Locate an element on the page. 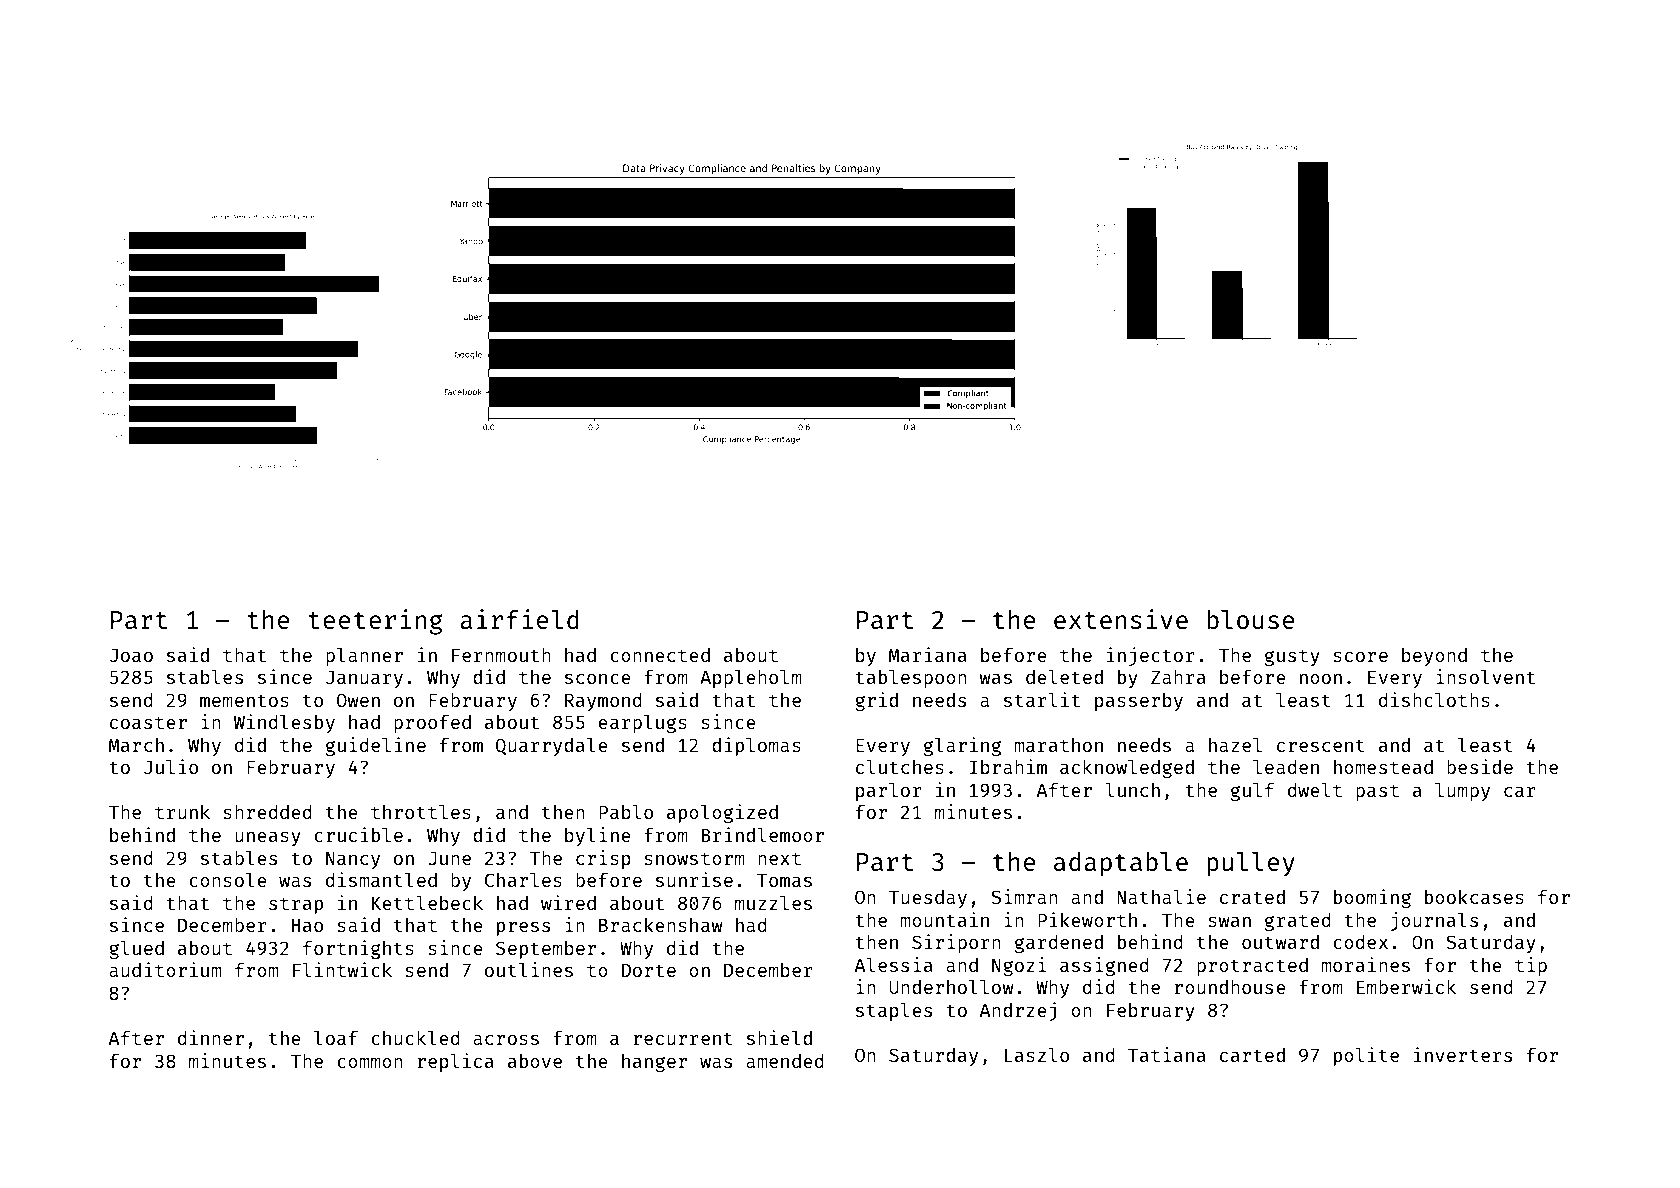 Image resolution: width=1680 pixels, height=1188 pixels. polite is located at coordinates (1366, 1056).
